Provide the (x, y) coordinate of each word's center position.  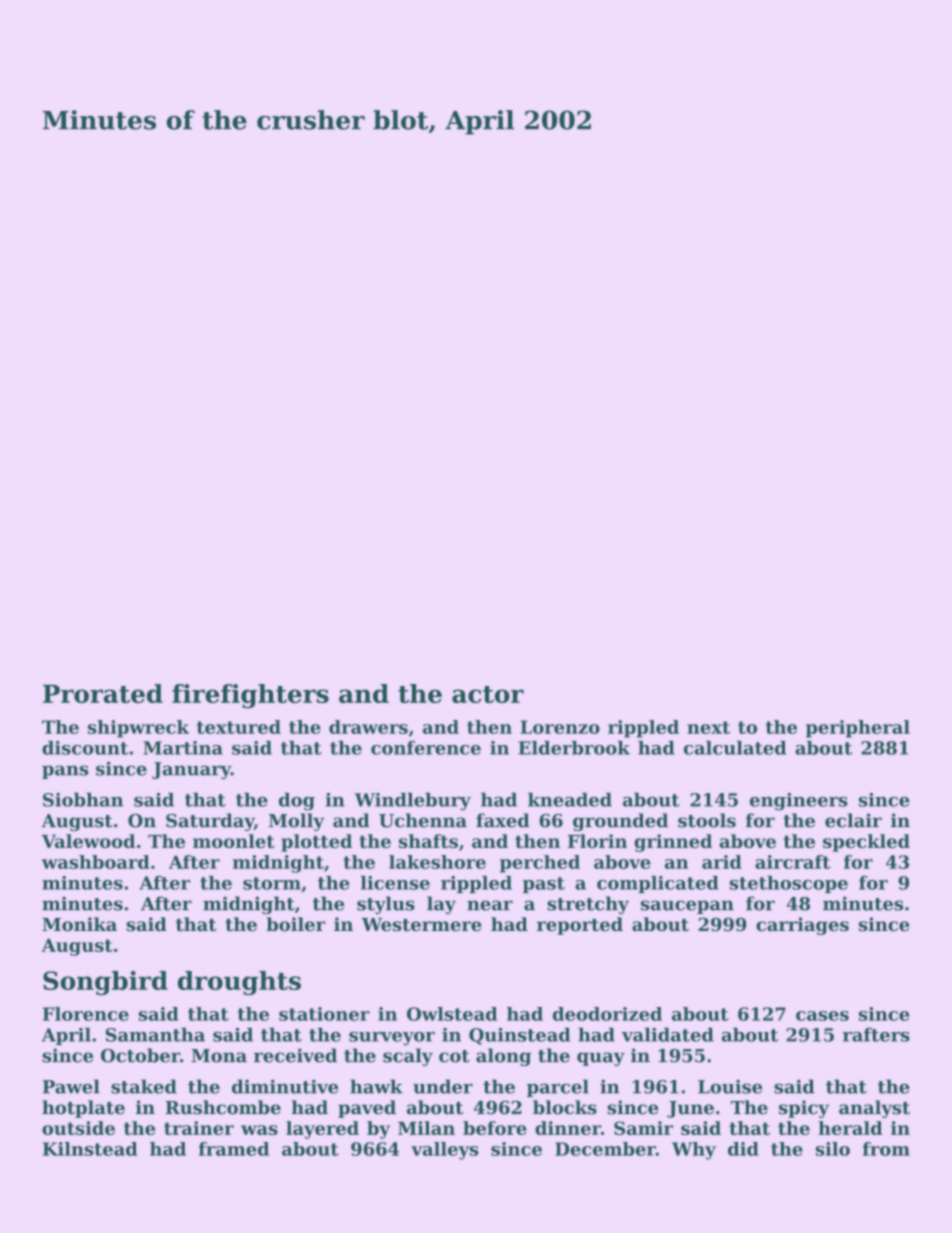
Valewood (88, 841)
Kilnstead (90, 1149)
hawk (376, 1086)
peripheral (858, 729)
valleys (445, 1151)
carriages (802, 926)
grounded (620, 822)
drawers (368, 727)
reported (580, 926)
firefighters (250, 696)
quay (601, 1059)
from (886, 1149)
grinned (673, 843)
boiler (295, 924)
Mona (219, 1056)
